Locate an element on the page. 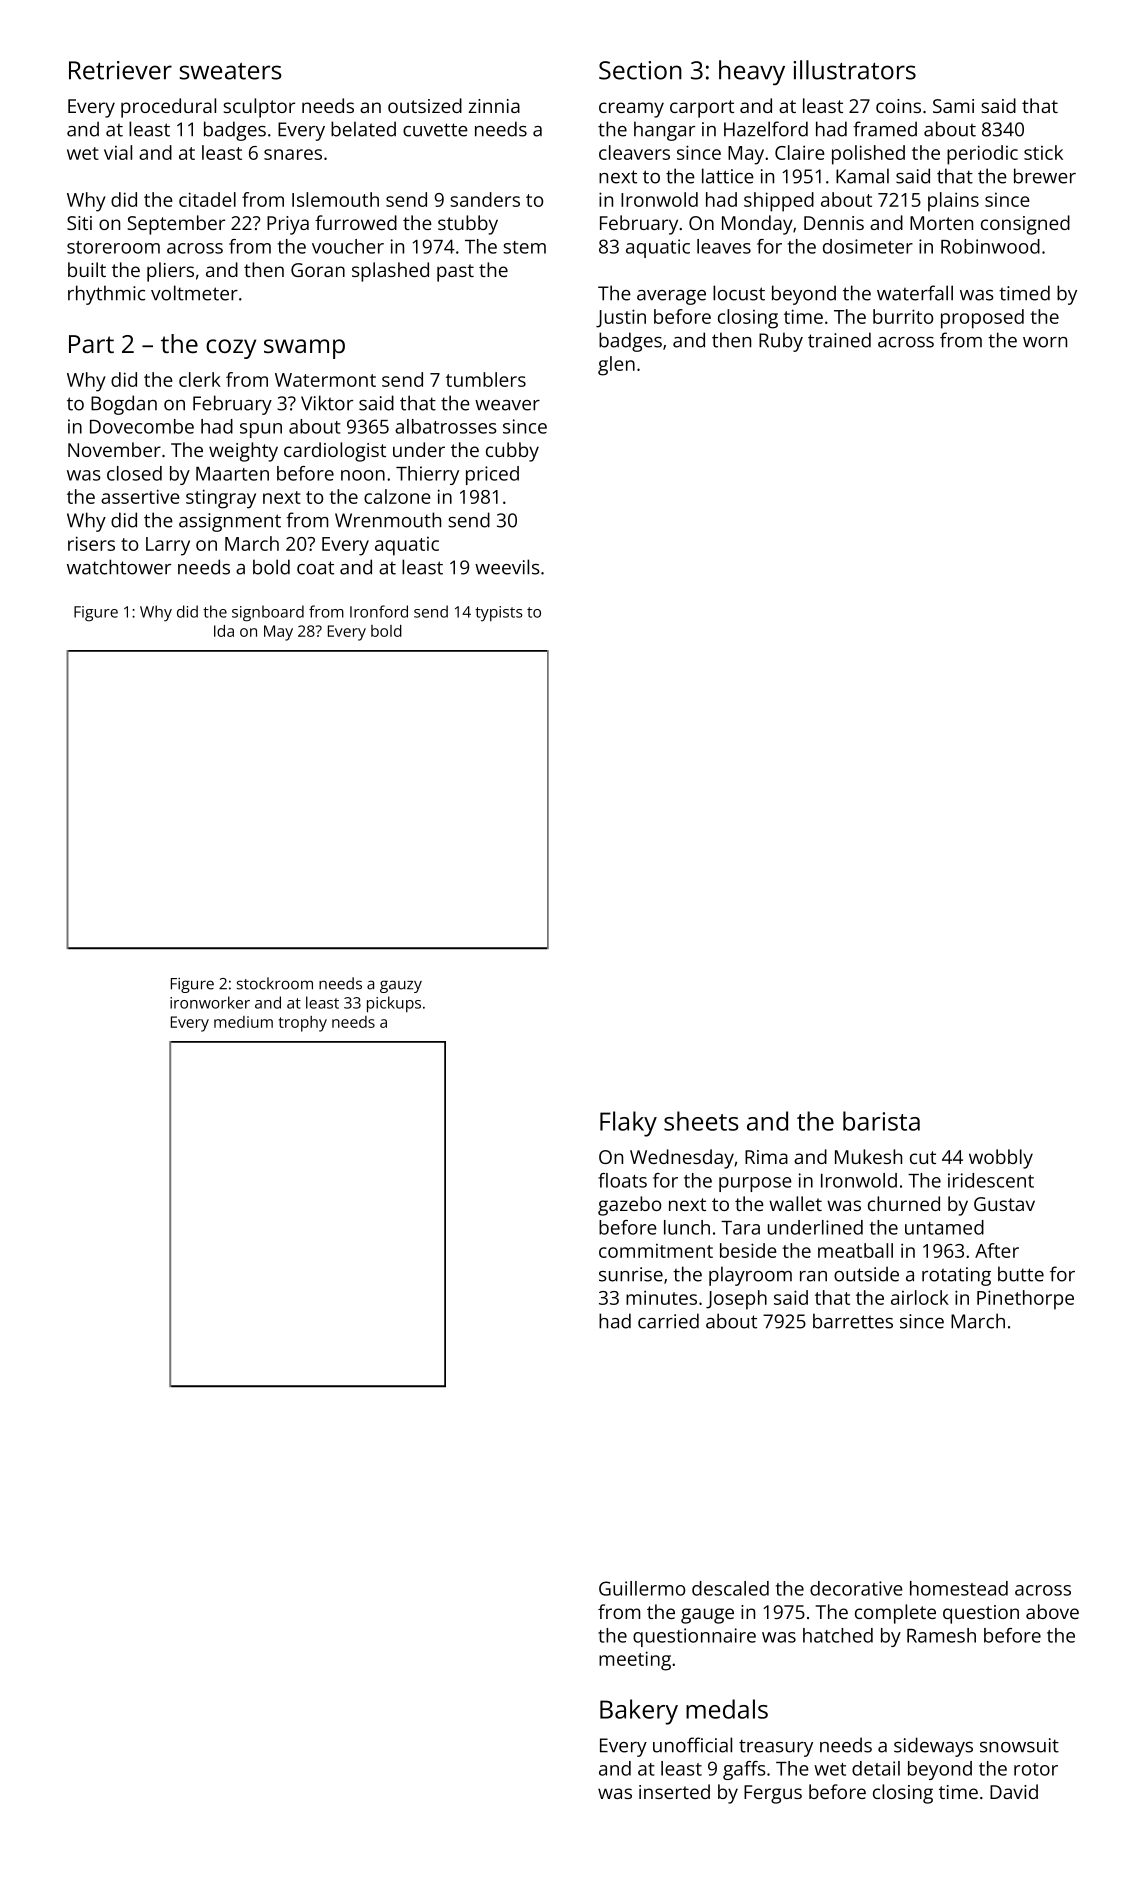 This page has height=1889, width=1147. outsized is located at coordinates (425, 105).
